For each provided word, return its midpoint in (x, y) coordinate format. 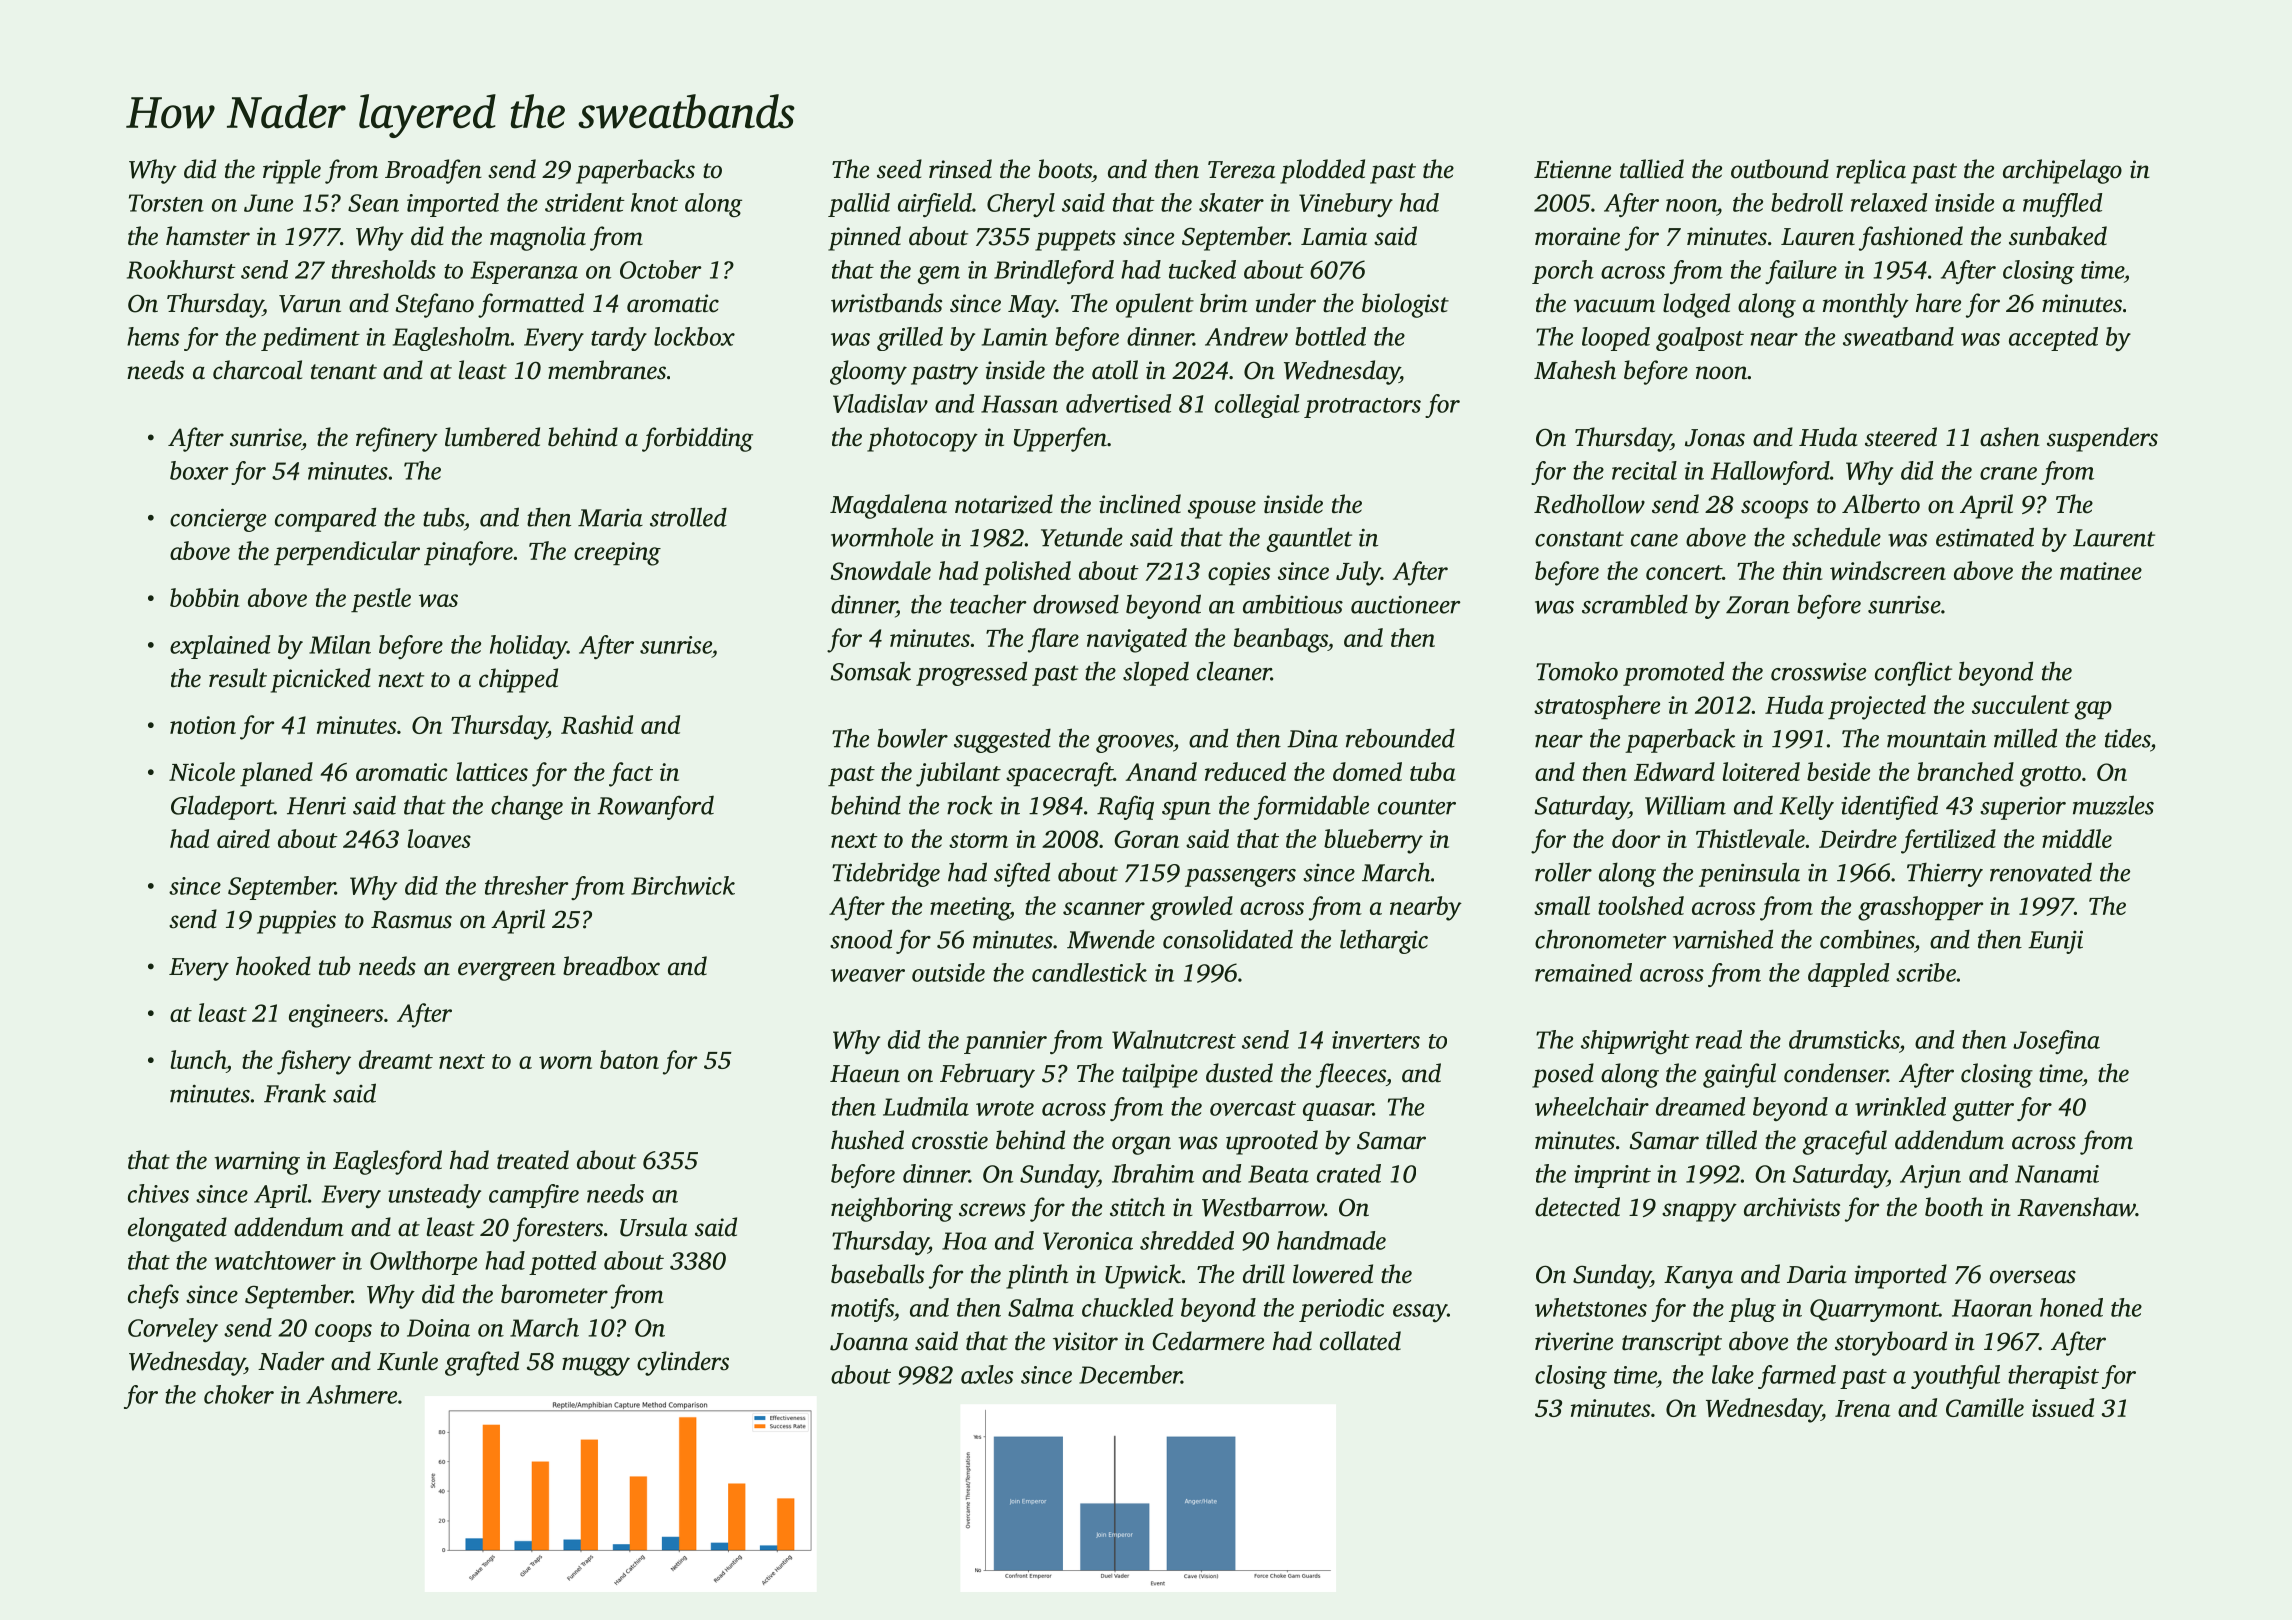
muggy (596, 1366)
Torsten (166, 203)
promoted (1673, 673)
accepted (2053, 339)
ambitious (1293, 604)
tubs (443, 517)
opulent (1155, 305)
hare (1938, 303)
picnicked (321, 680)
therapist (2053, 1377)
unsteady (434, 1196)
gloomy (868, 372)
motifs (862, 1310)
